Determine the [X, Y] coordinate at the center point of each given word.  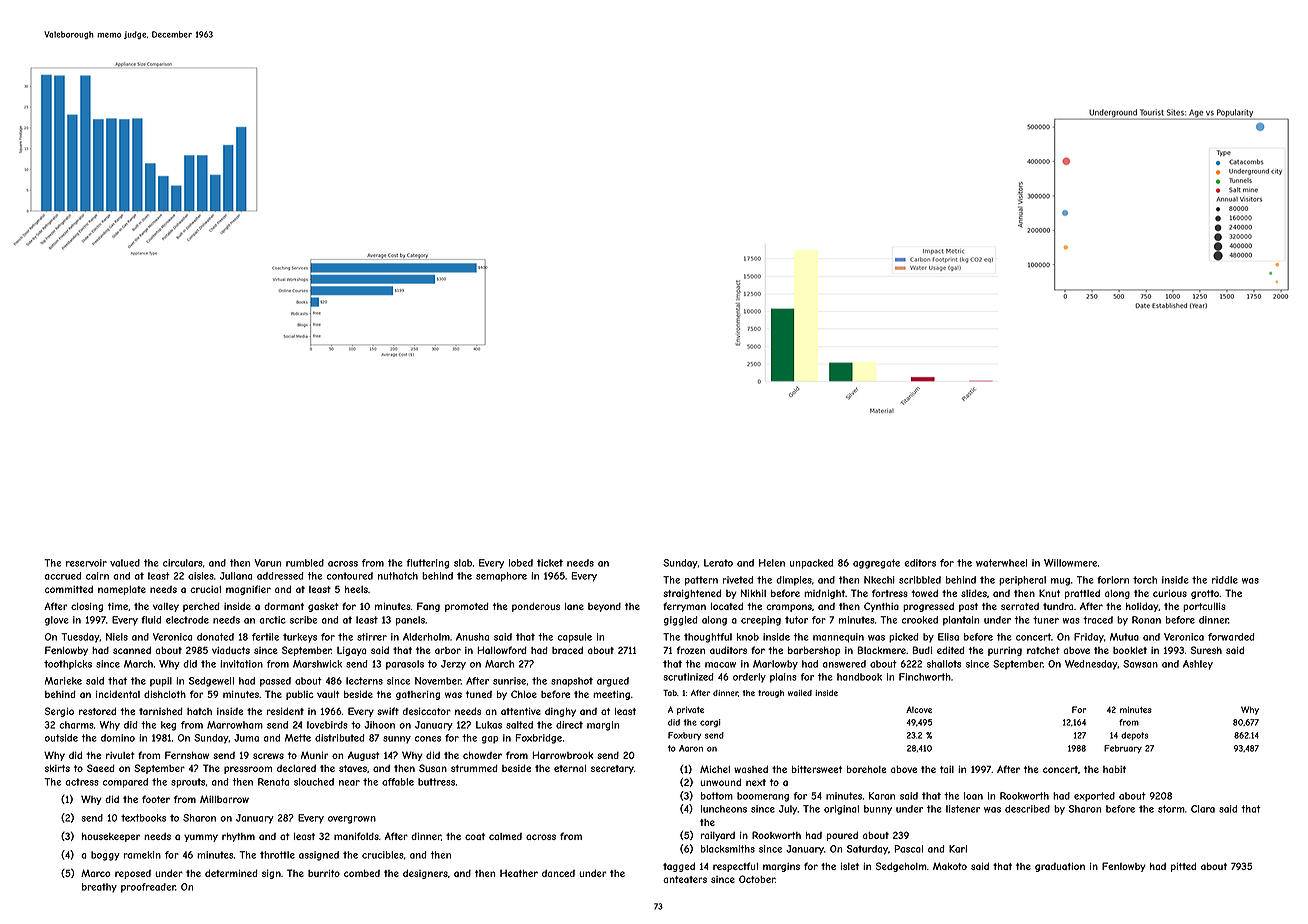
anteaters [685, 879]
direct [569, 725]
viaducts [231, 650]
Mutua [1124, 637]
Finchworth [925, 677]
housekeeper [111, 837]
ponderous [536, 607]
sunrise [509, 681]
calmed [505, 836]
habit [1114, 769]
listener [963, 809]
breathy [99, 888]
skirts [57, 768]
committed [69, 589]
